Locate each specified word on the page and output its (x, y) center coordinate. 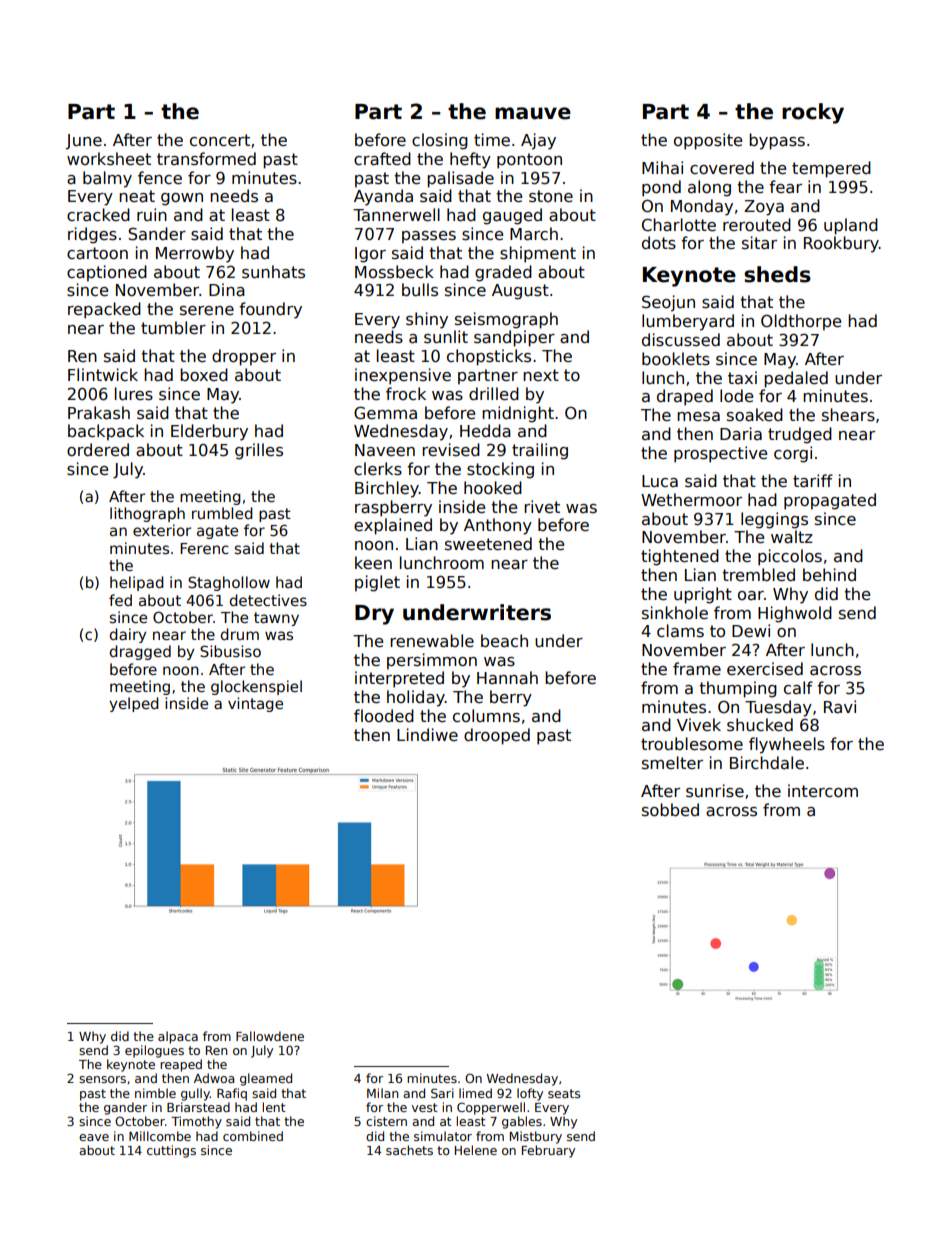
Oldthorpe (801, 322)
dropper (244, 357)
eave (94, 1137)
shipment (538, 254)
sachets (409, 1150)
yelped (134, 704)
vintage (255, 704)
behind (829, 574)
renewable (432, 641)
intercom (823, 790)
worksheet (109, 159)
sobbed (670, 809)
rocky (813, 113)
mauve (533, 113)
